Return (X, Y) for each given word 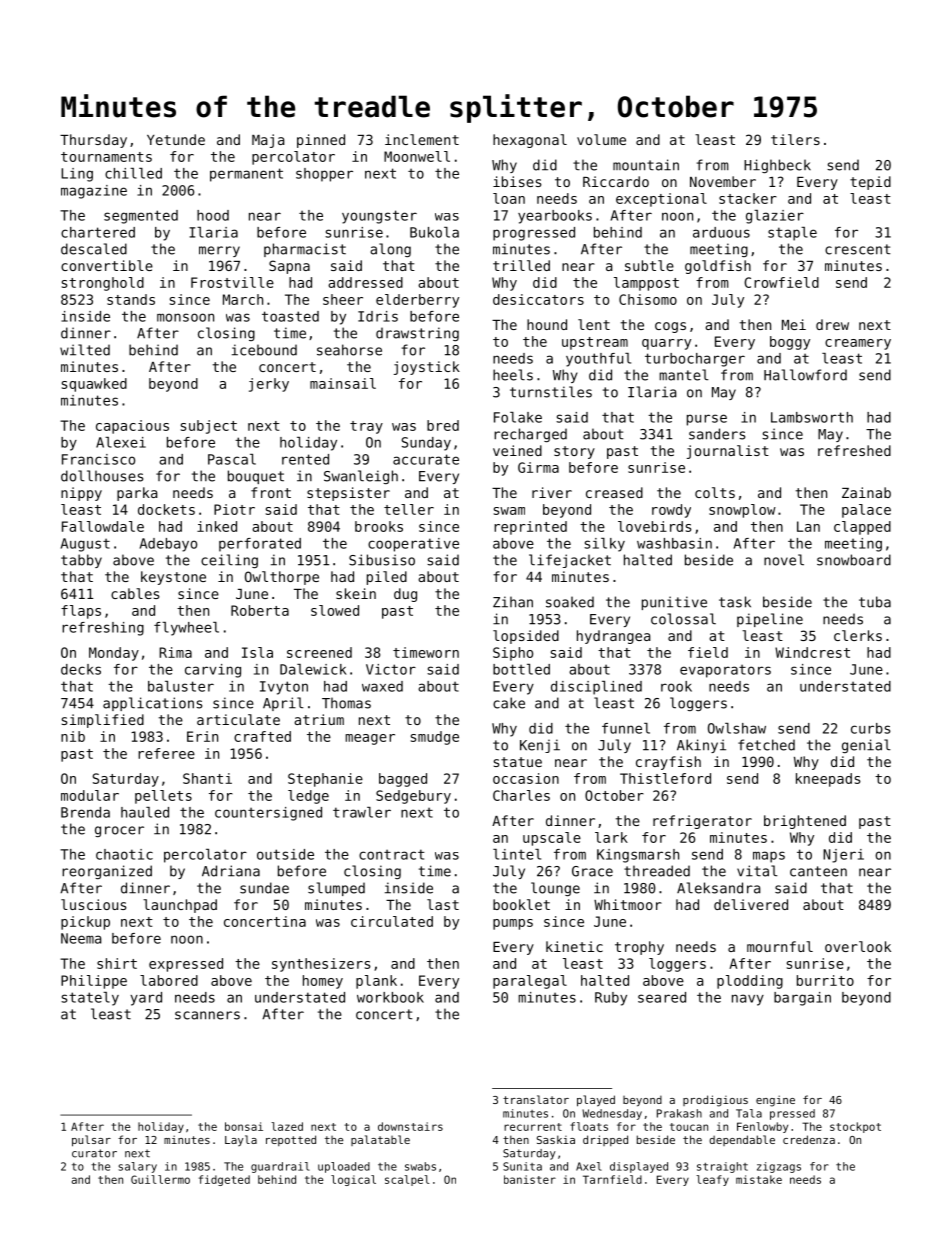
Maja (268, 141)
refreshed (854, 450)
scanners (207, 1015)
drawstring (417, 334)
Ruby (611, 999)
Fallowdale (103, 526)
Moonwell (417, 156)
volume (601, 139)
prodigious (715, 1101)
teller (409, 509)
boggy (790, 343)
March (243, 299)
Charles (521, 795)
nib (73, 736)
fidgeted (224, 1180)
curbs (870, 728)
